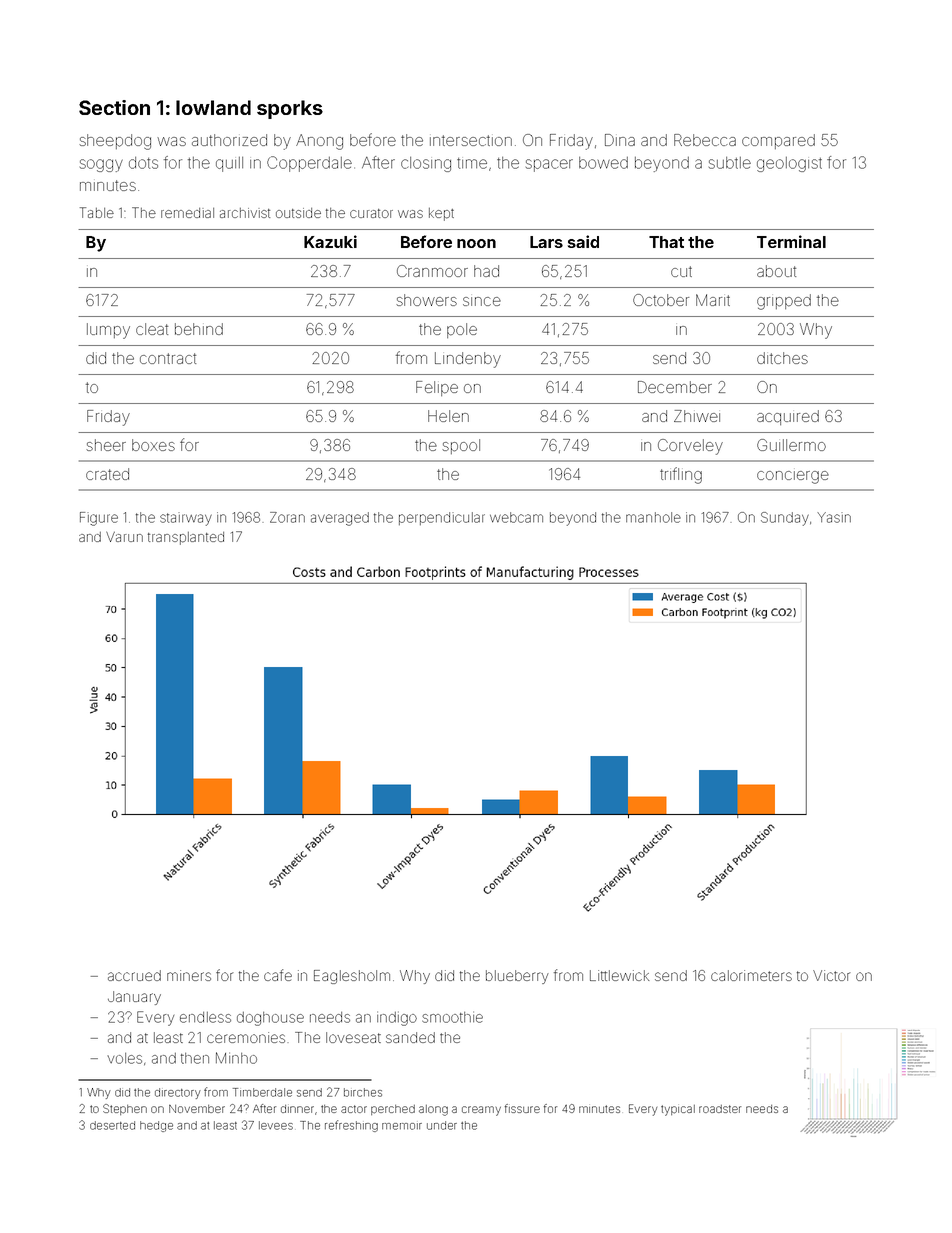 The width and height of the page is (952, 1233). Describe the element at coordinates (751, 975) in the page. I see `calorimeters` at that location.
